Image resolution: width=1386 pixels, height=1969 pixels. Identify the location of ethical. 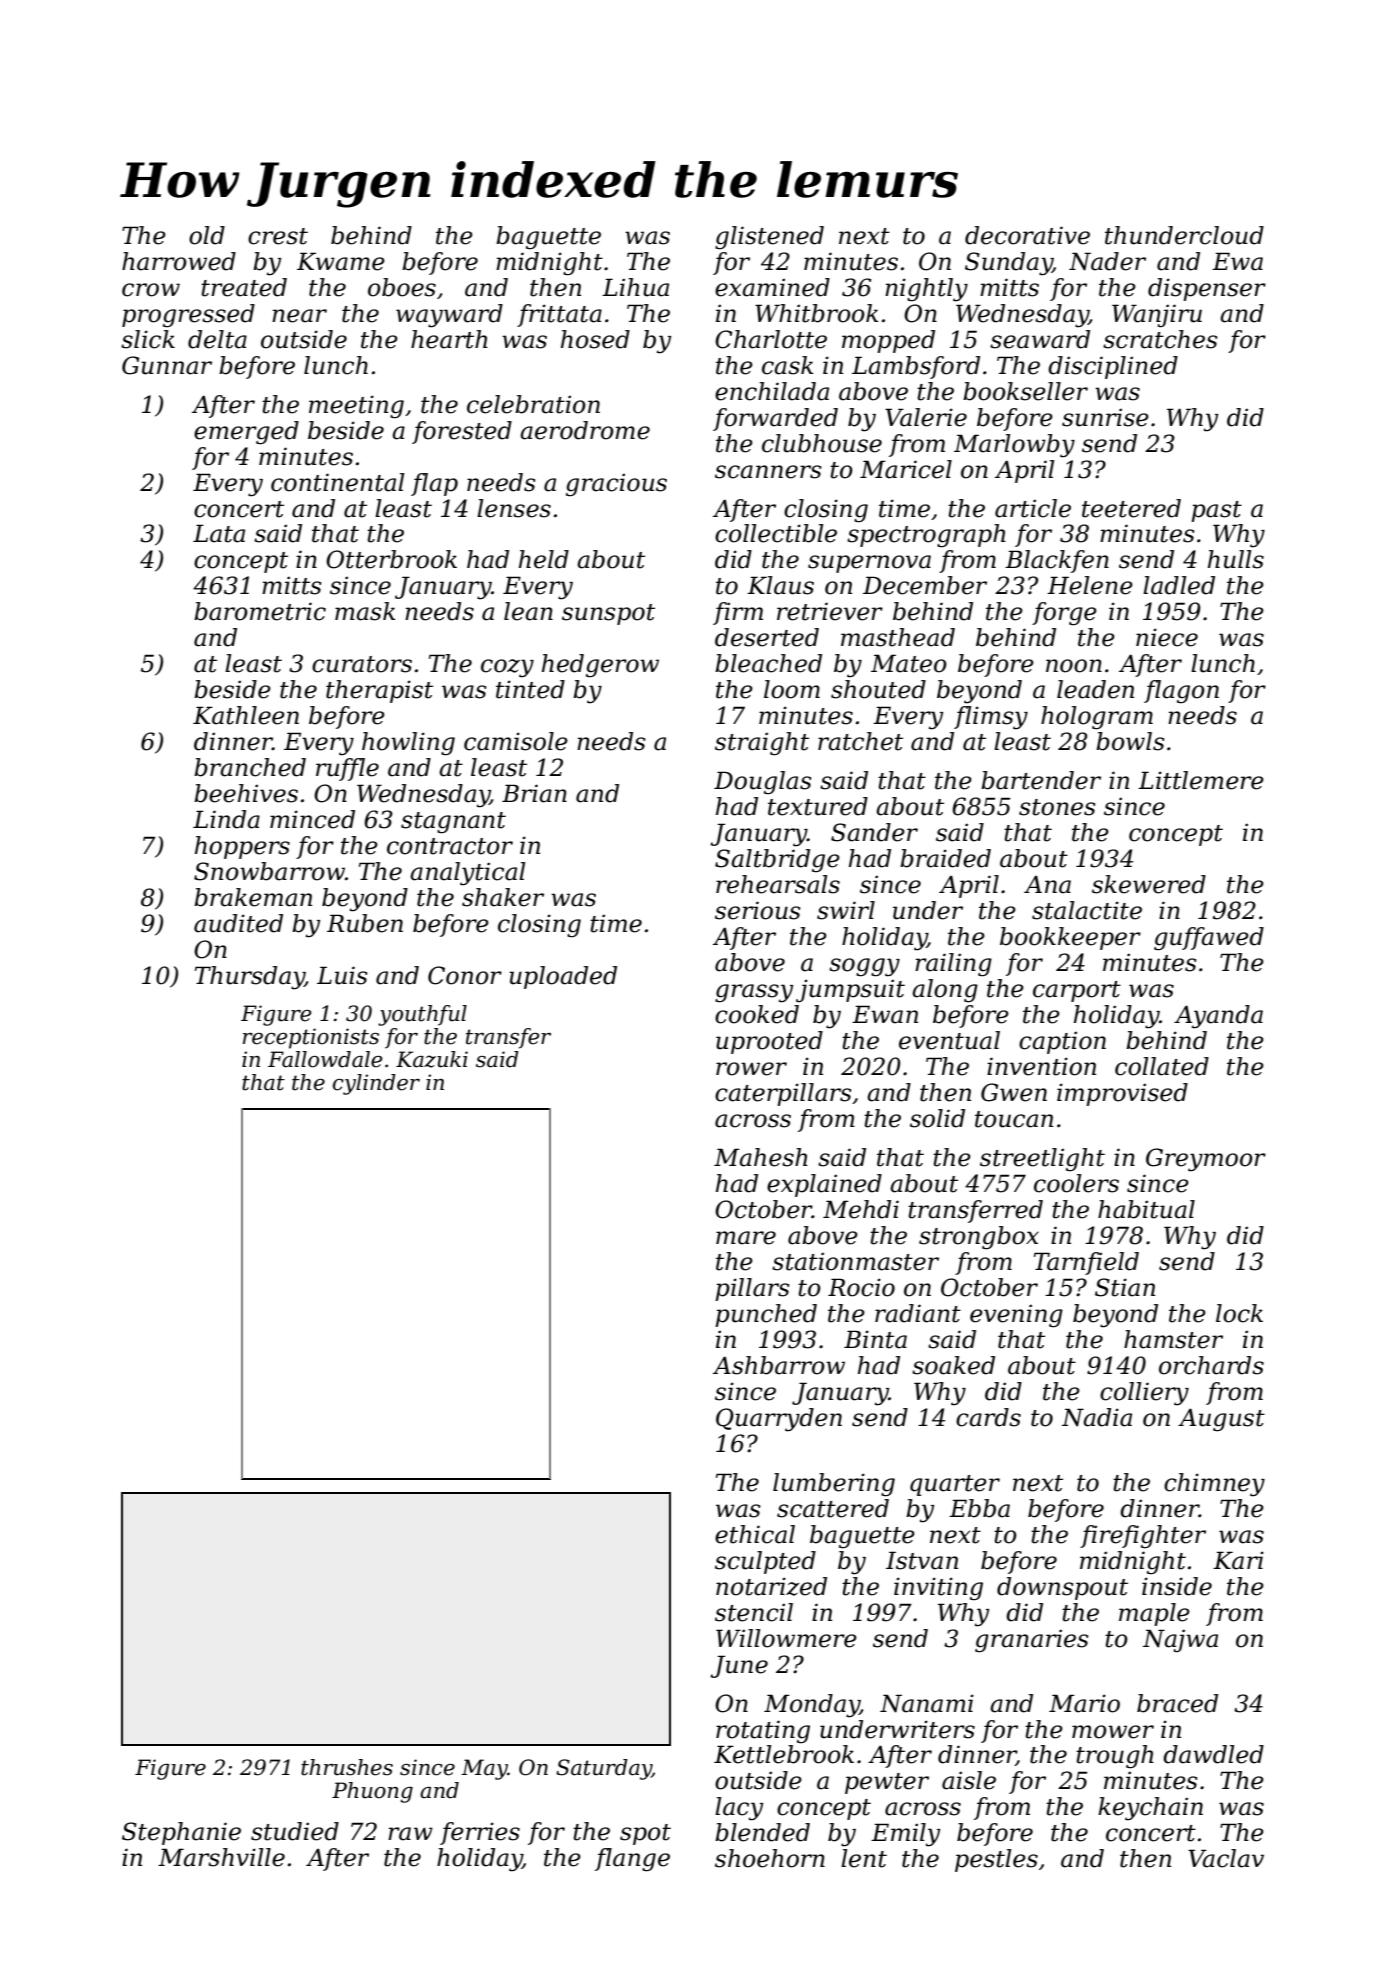
(755, 1534).
